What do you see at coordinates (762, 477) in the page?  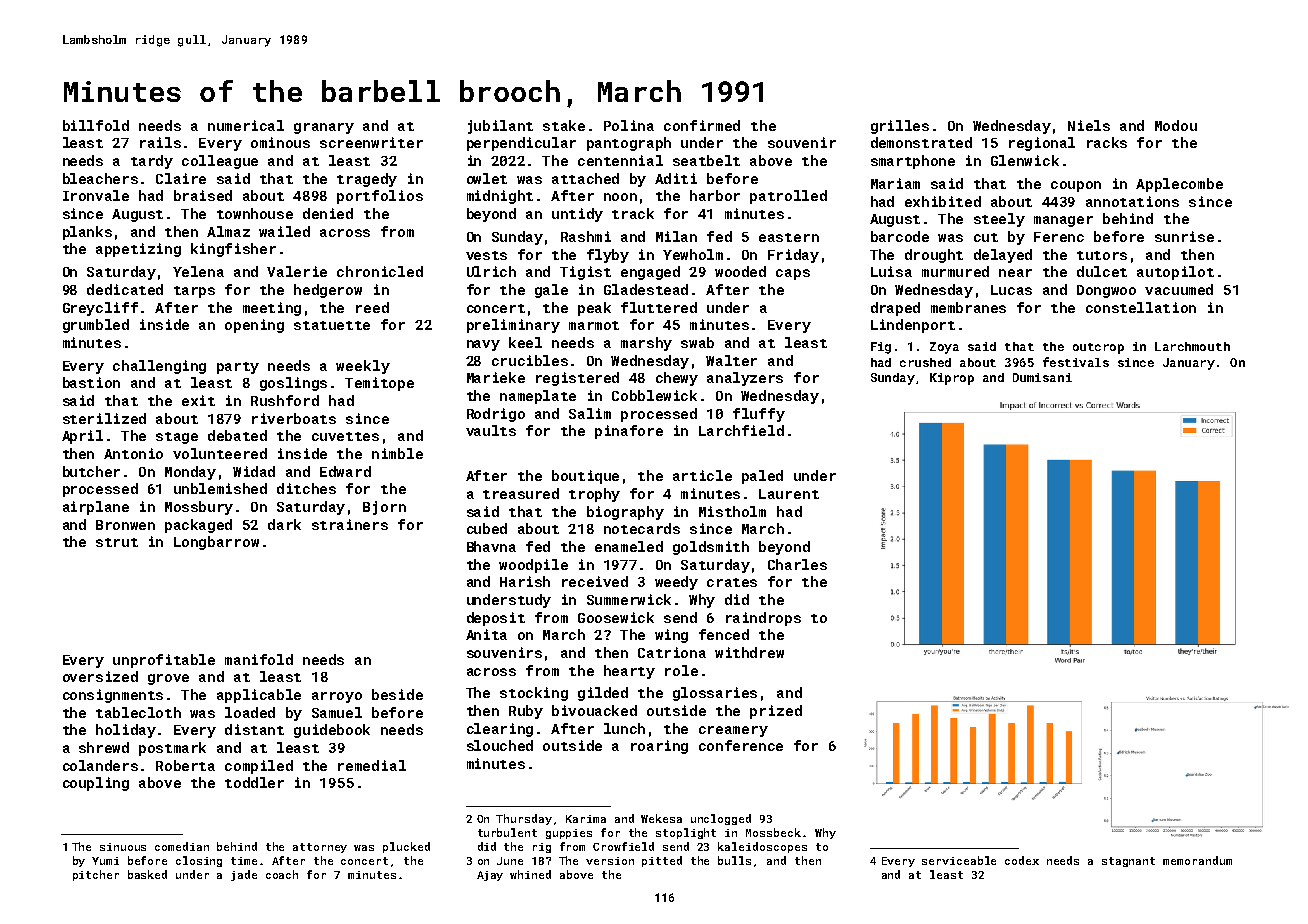 I see `paled` at bounding box center [762, 477].
